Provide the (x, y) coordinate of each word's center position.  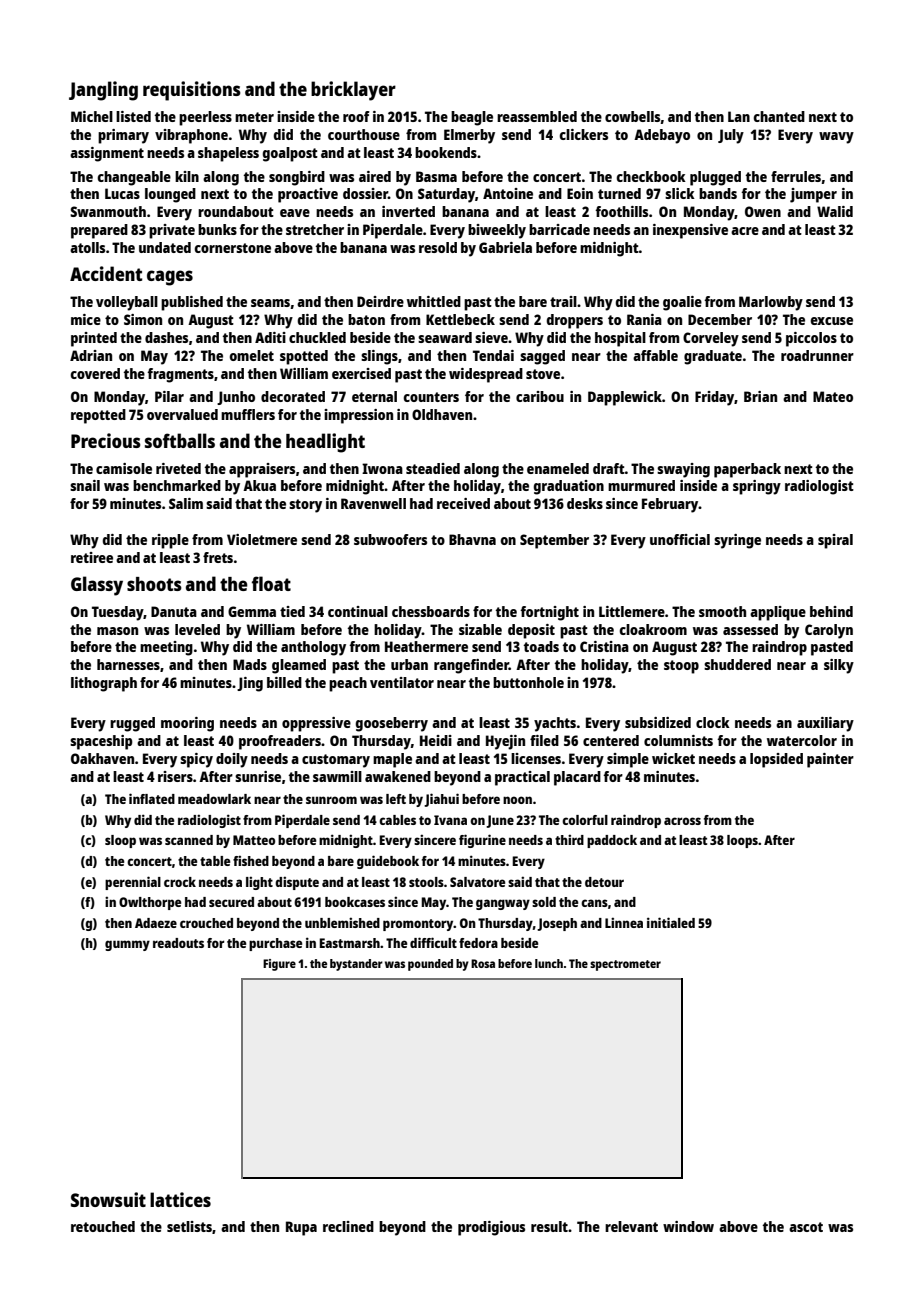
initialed (671, 922)
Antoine (508, 193)
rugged (132, 724)
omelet (252, 355)
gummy (127, 945)
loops (742, 841)
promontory (418, 925)
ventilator (402, 682)
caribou (540, 396)
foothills (621, 211)
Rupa (301, 1228)
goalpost (290, 154)
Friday (714, 398)
